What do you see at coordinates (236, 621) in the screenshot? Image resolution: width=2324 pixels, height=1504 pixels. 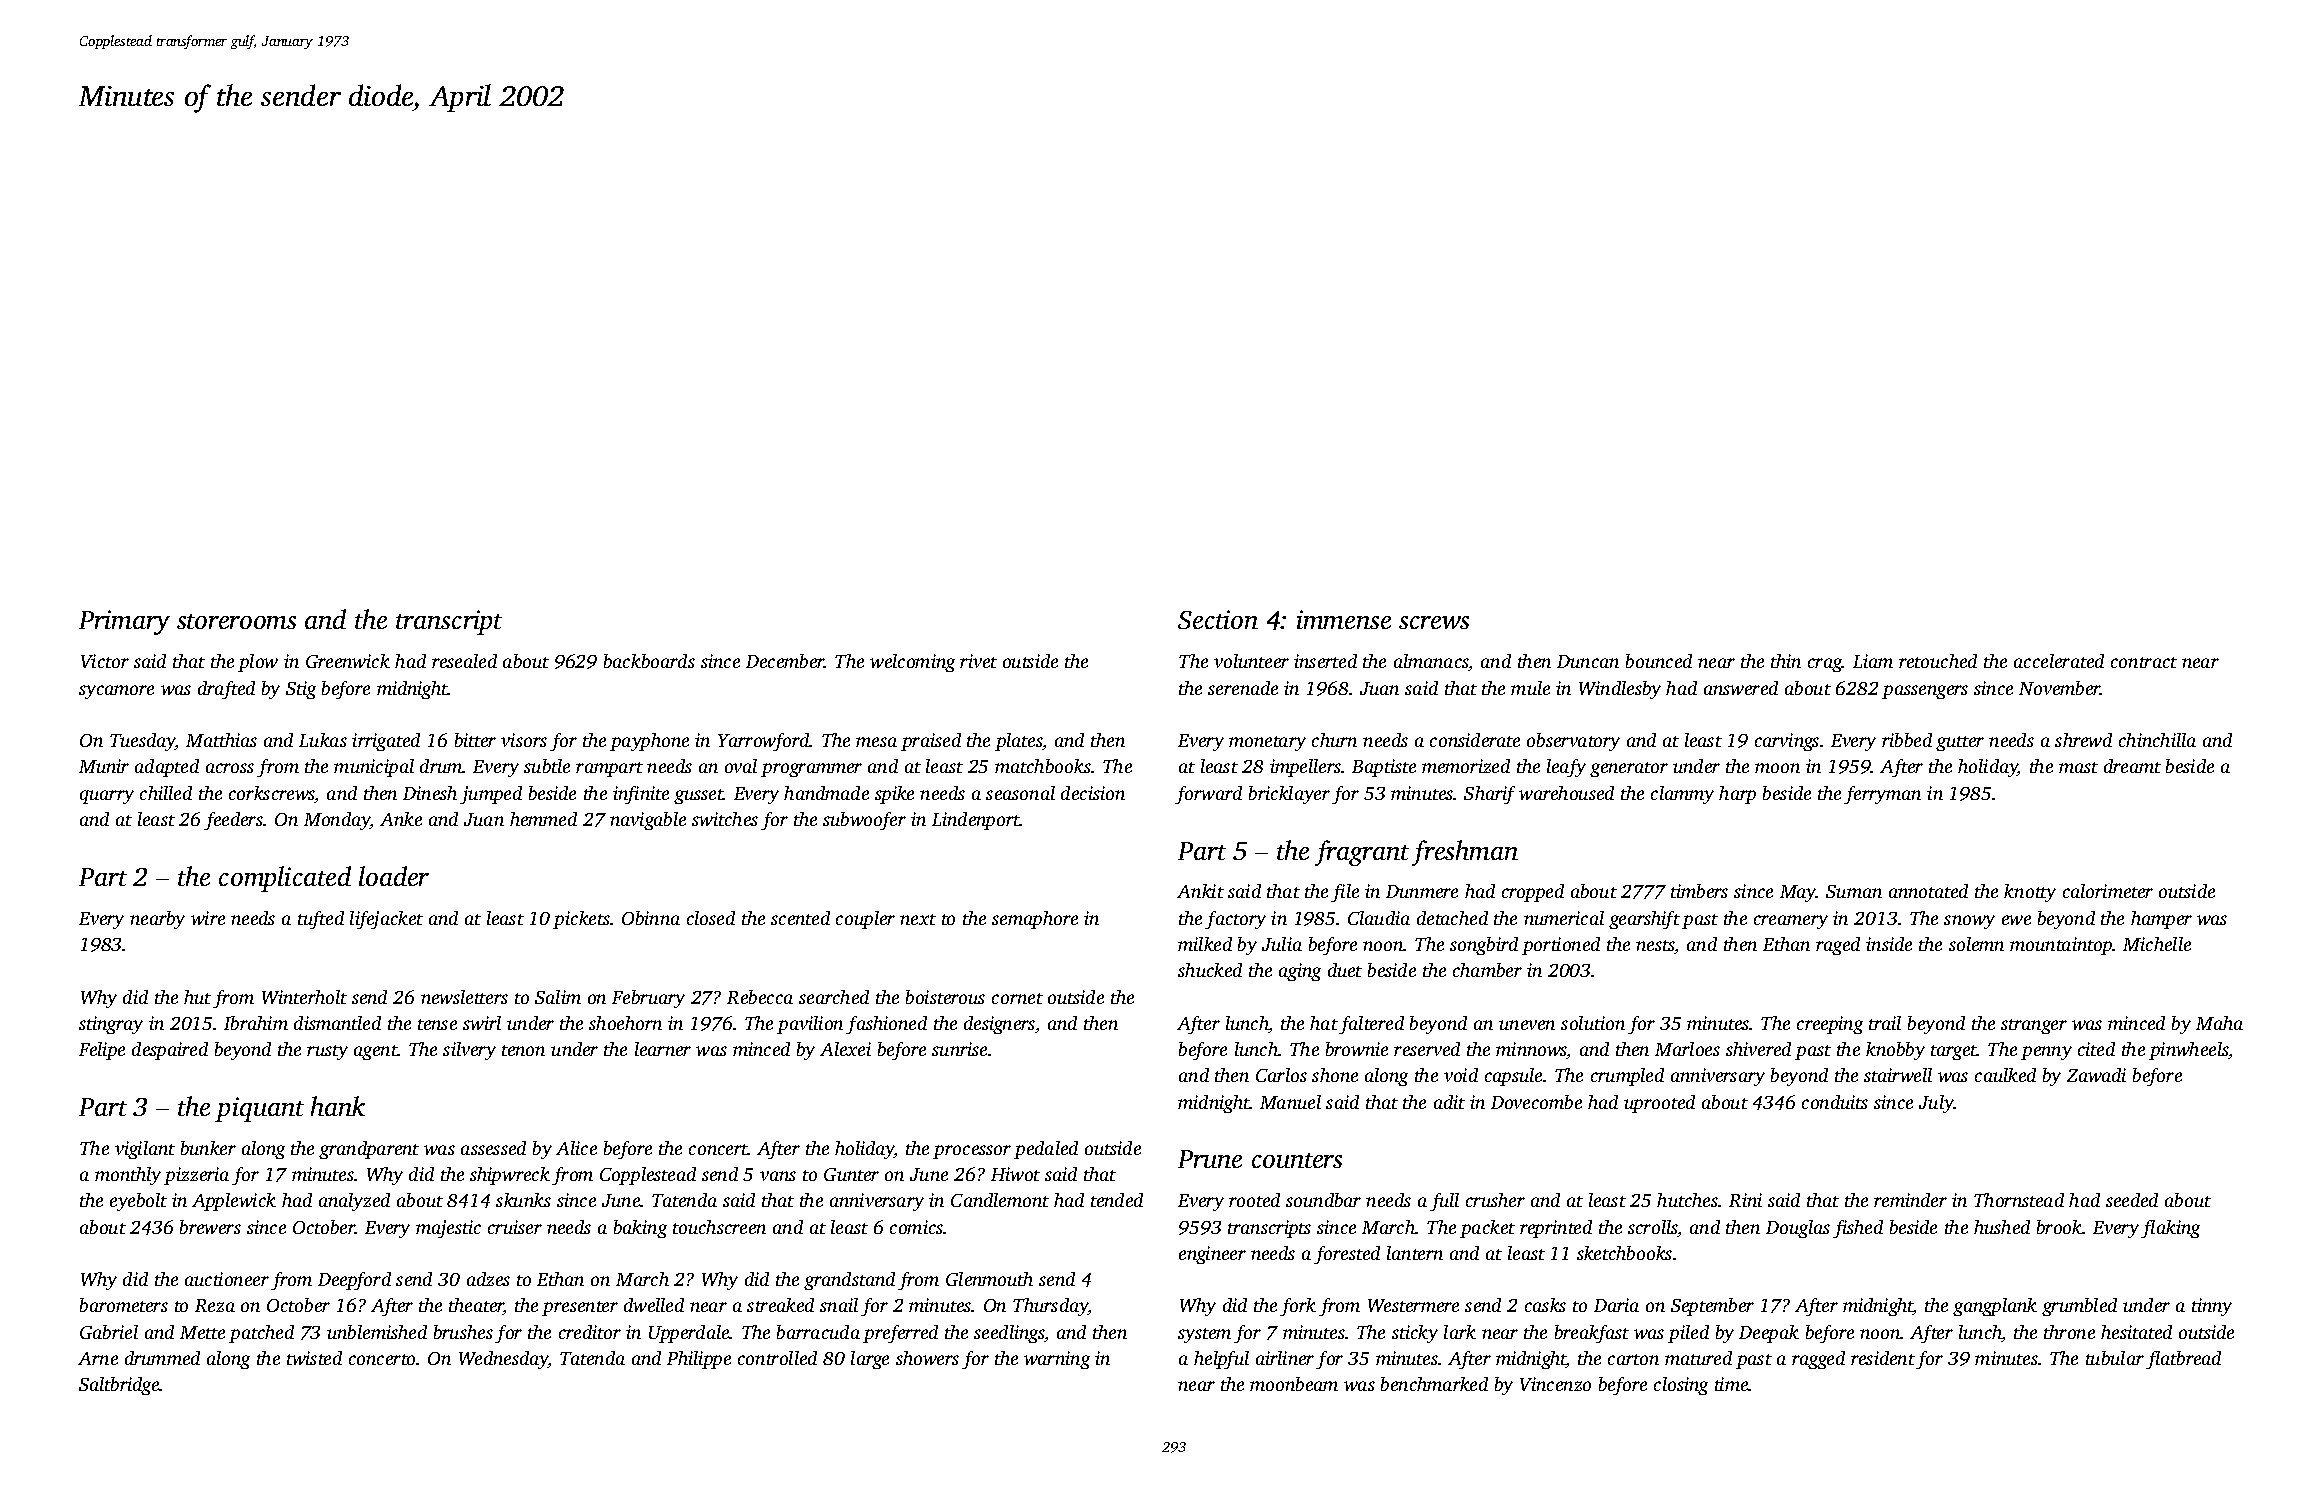 I see `storerooms` at bounding box center [236, 621].
